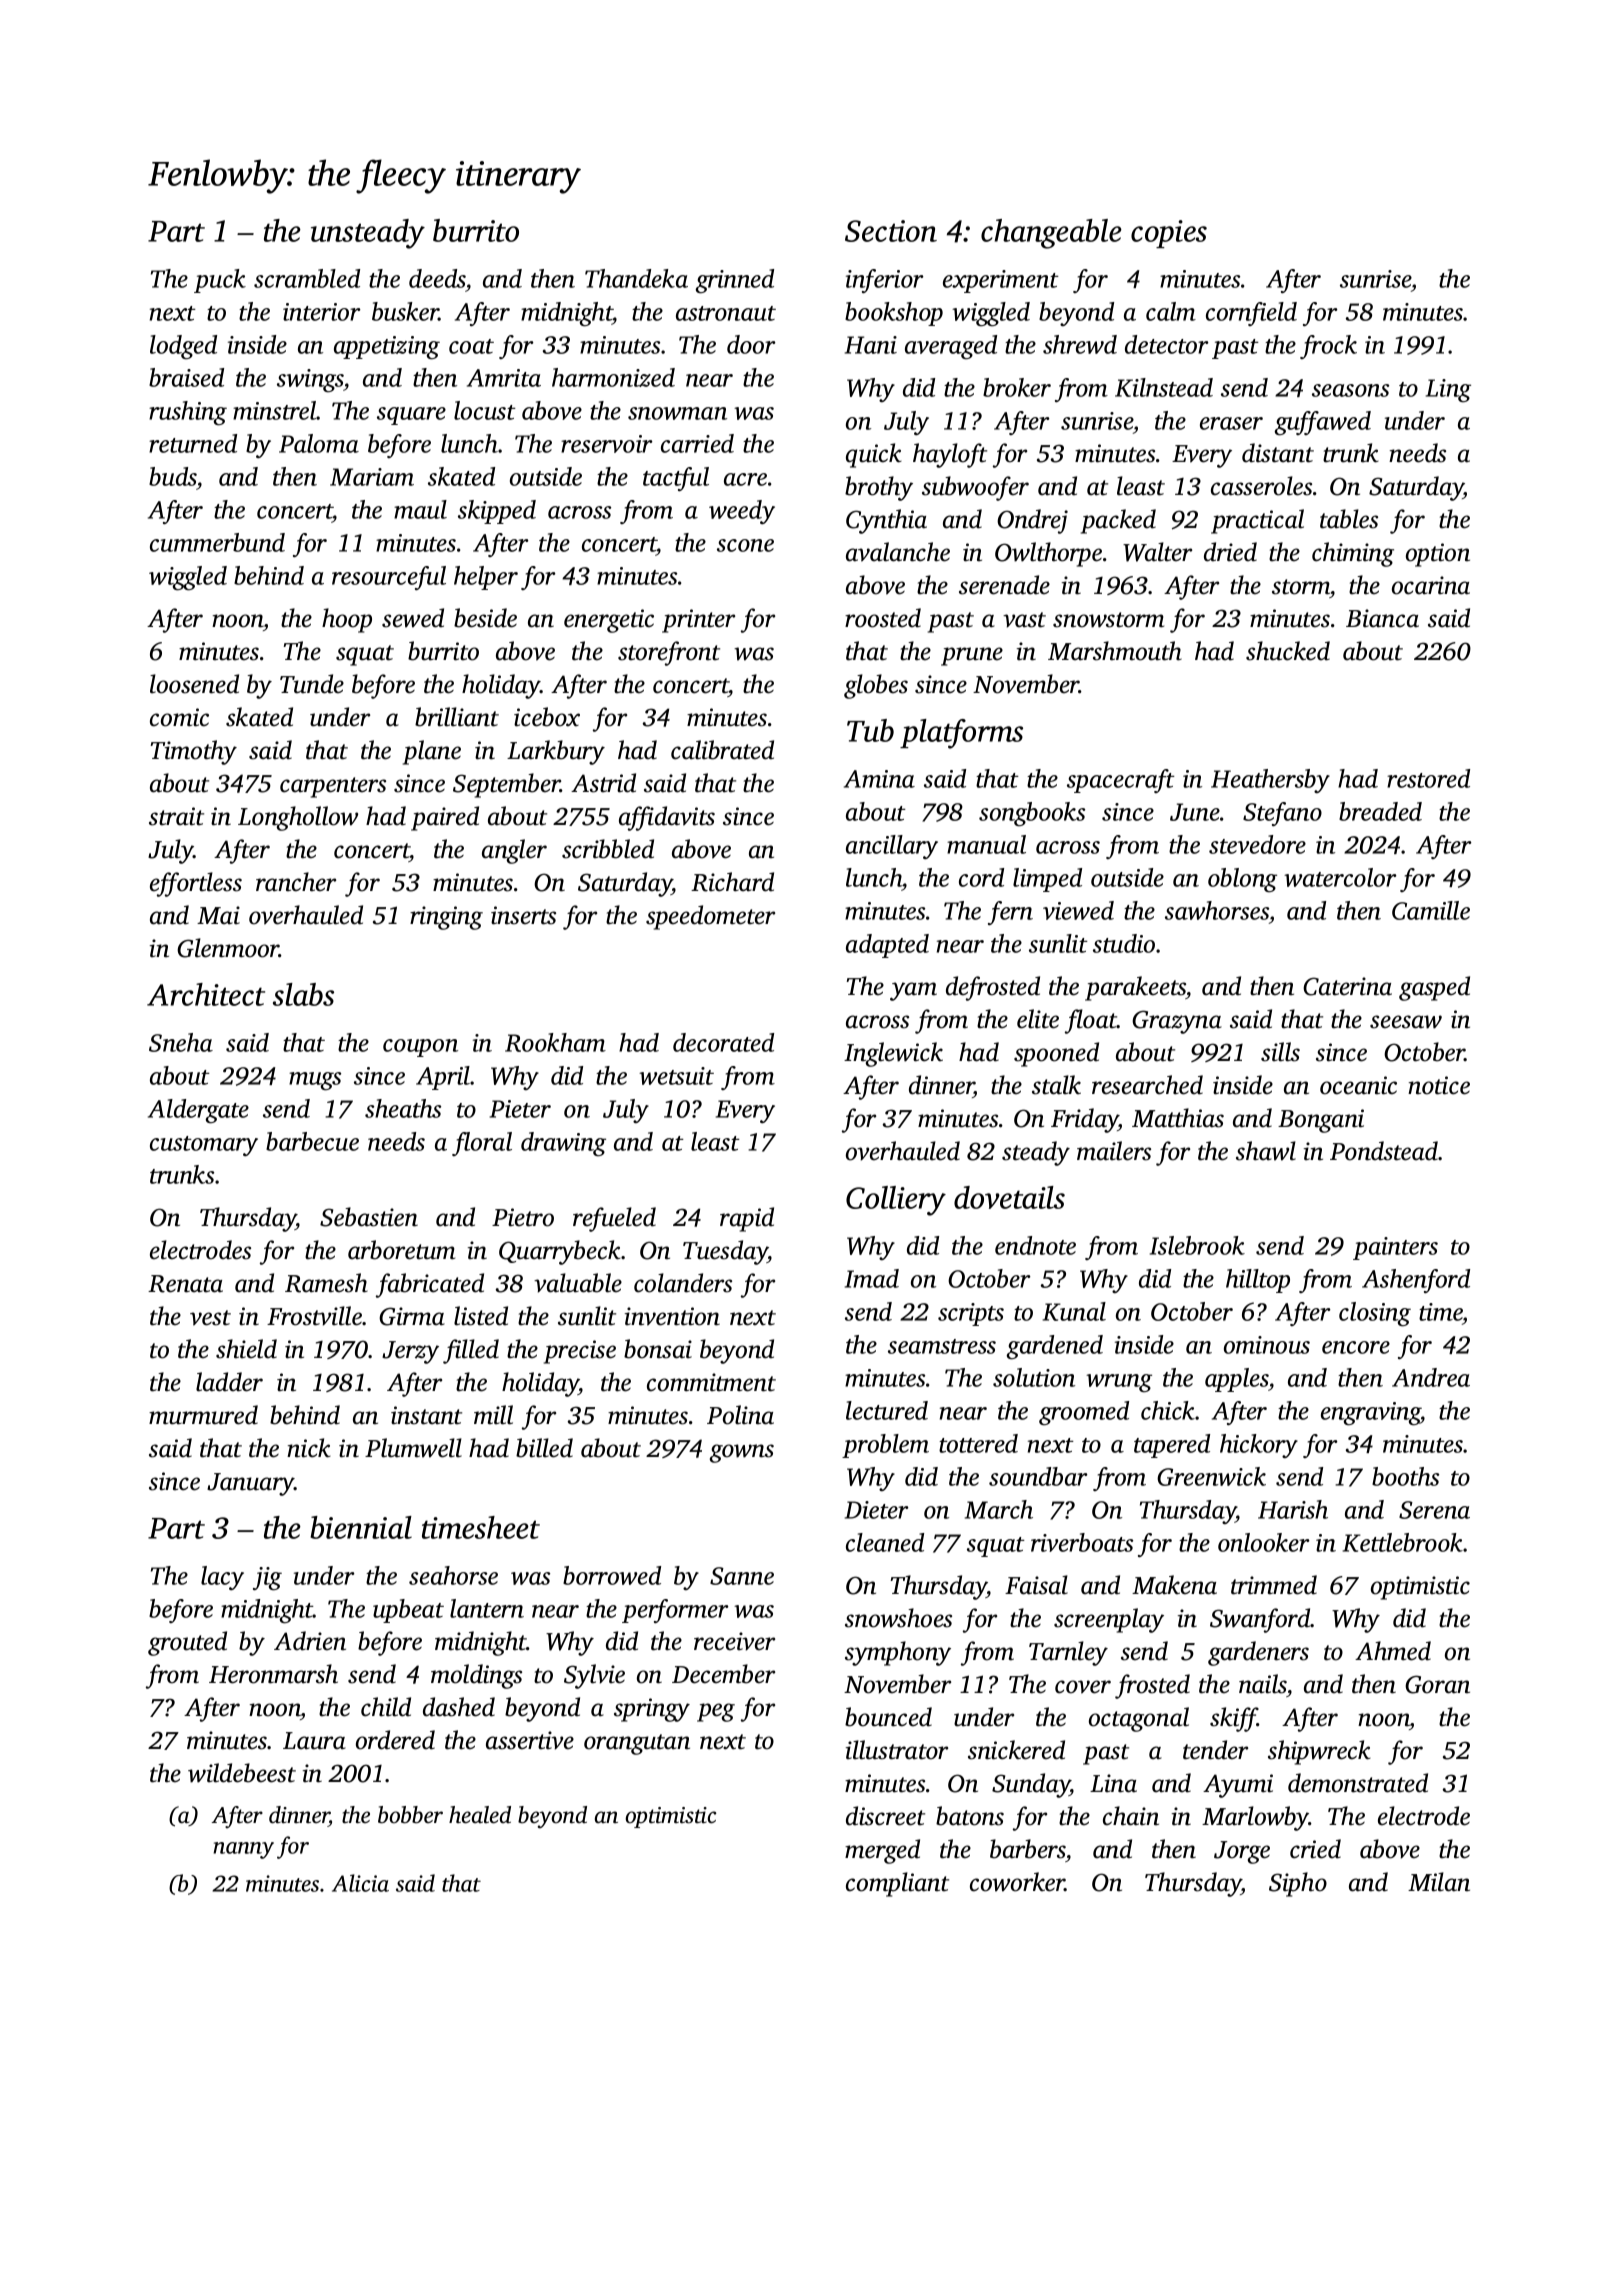 The image size is (1620, 2292). I want to click on Laura, so click(314, 1741).
